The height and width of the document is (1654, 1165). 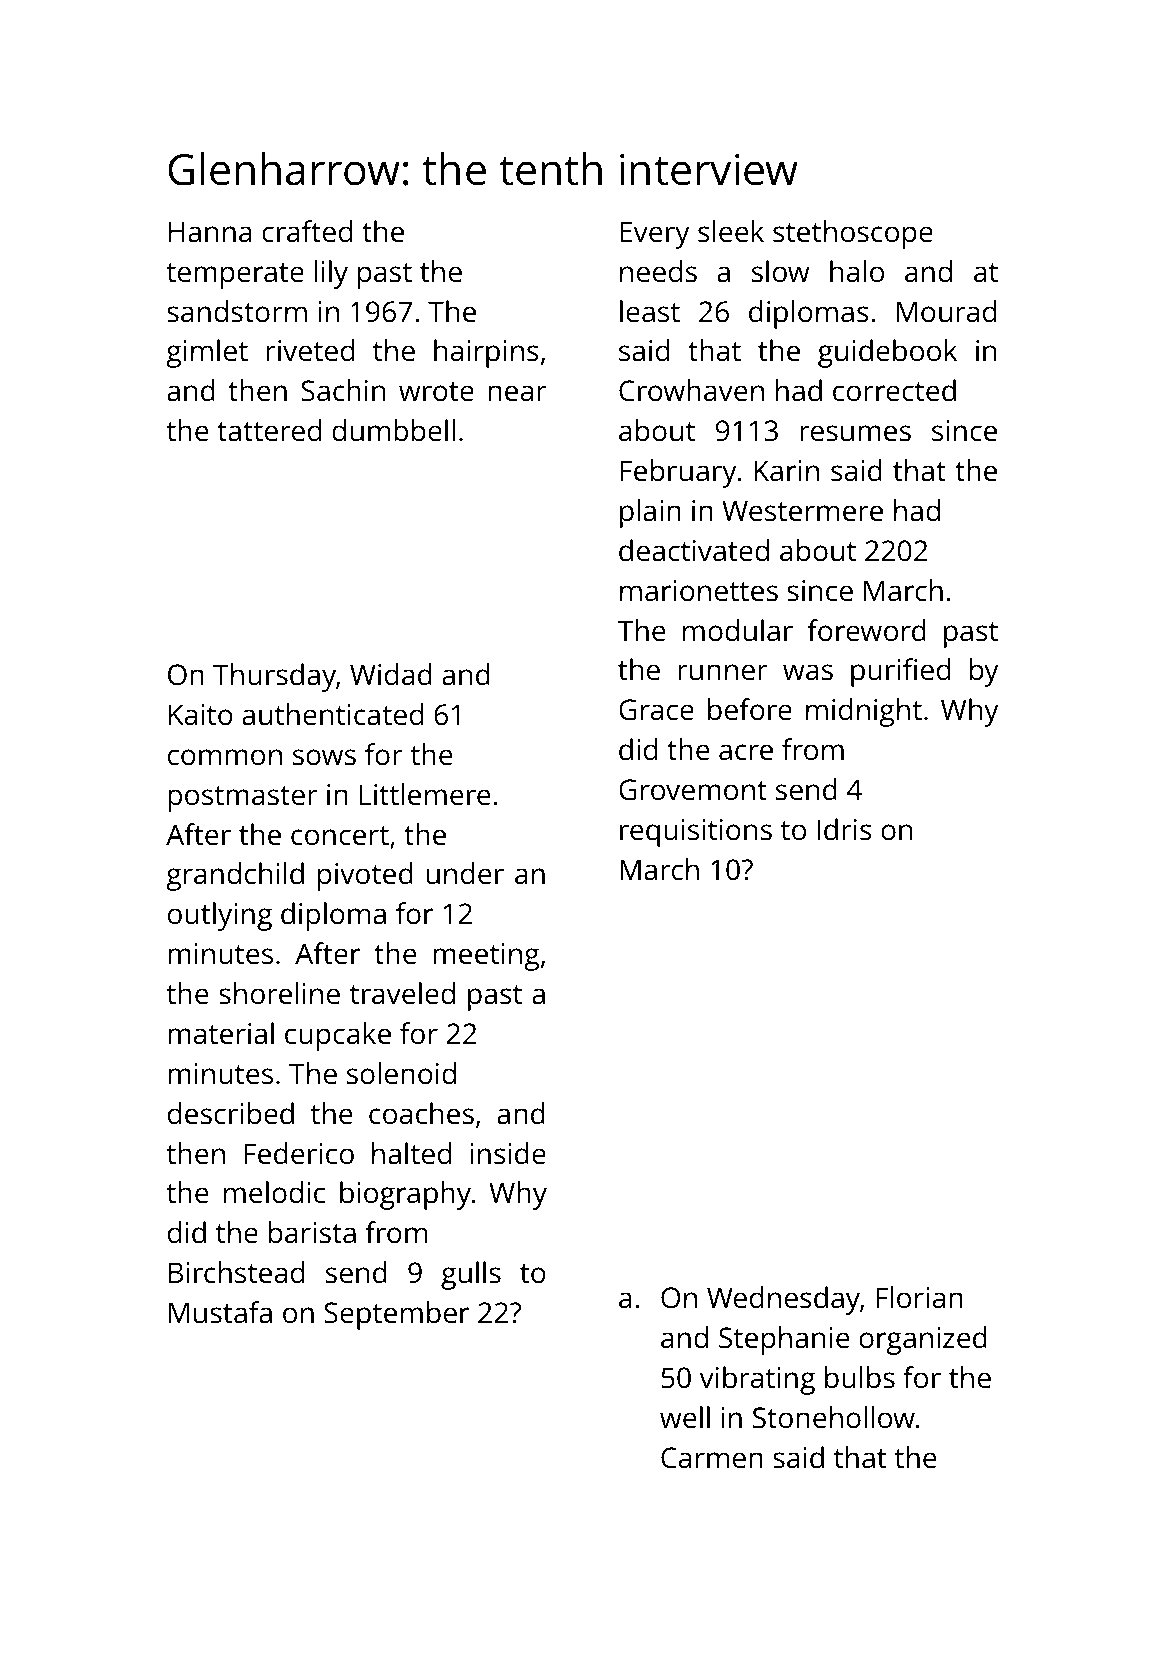 I want to click on Idris, so click(x=845, y=829).
